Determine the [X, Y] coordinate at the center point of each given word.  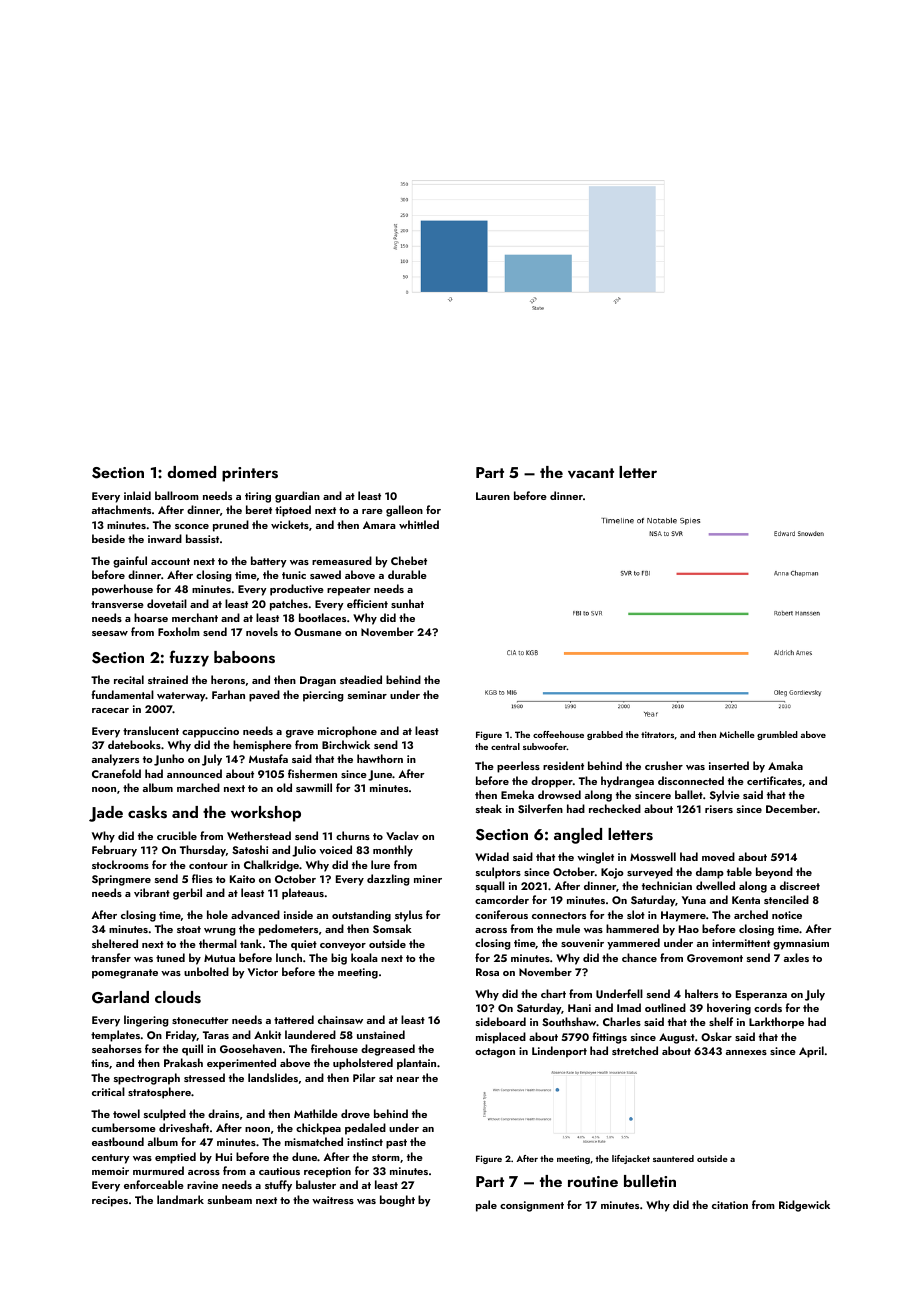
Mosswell [653, 856]
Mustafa [268, 758]
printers [250, 474]
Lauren [493, 496]
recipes [110, 1201]
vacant [591, 473]
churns [353, 835]
